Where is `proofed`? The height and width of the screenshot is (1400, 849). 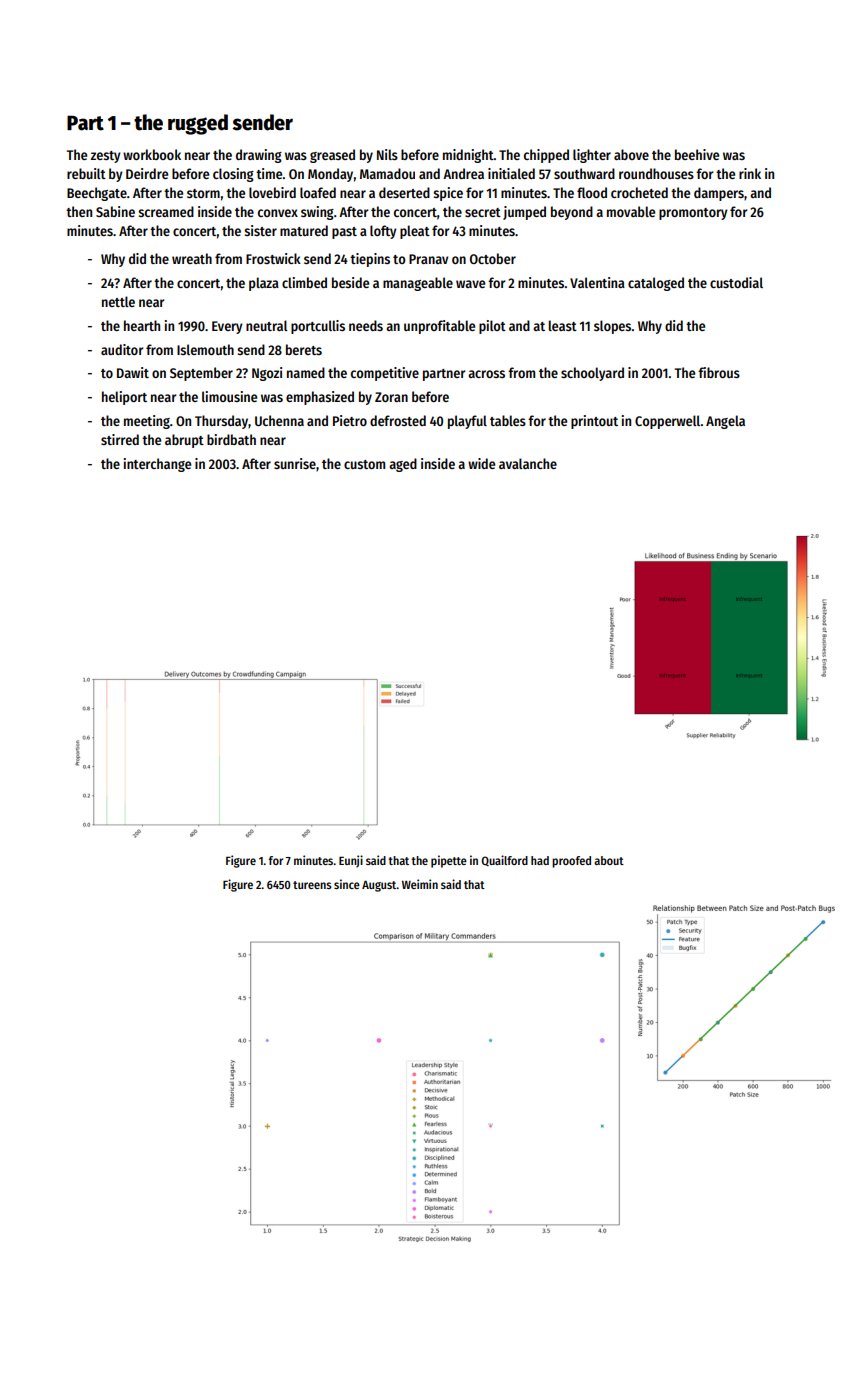
proofed is located at coordinates (571, 862).
